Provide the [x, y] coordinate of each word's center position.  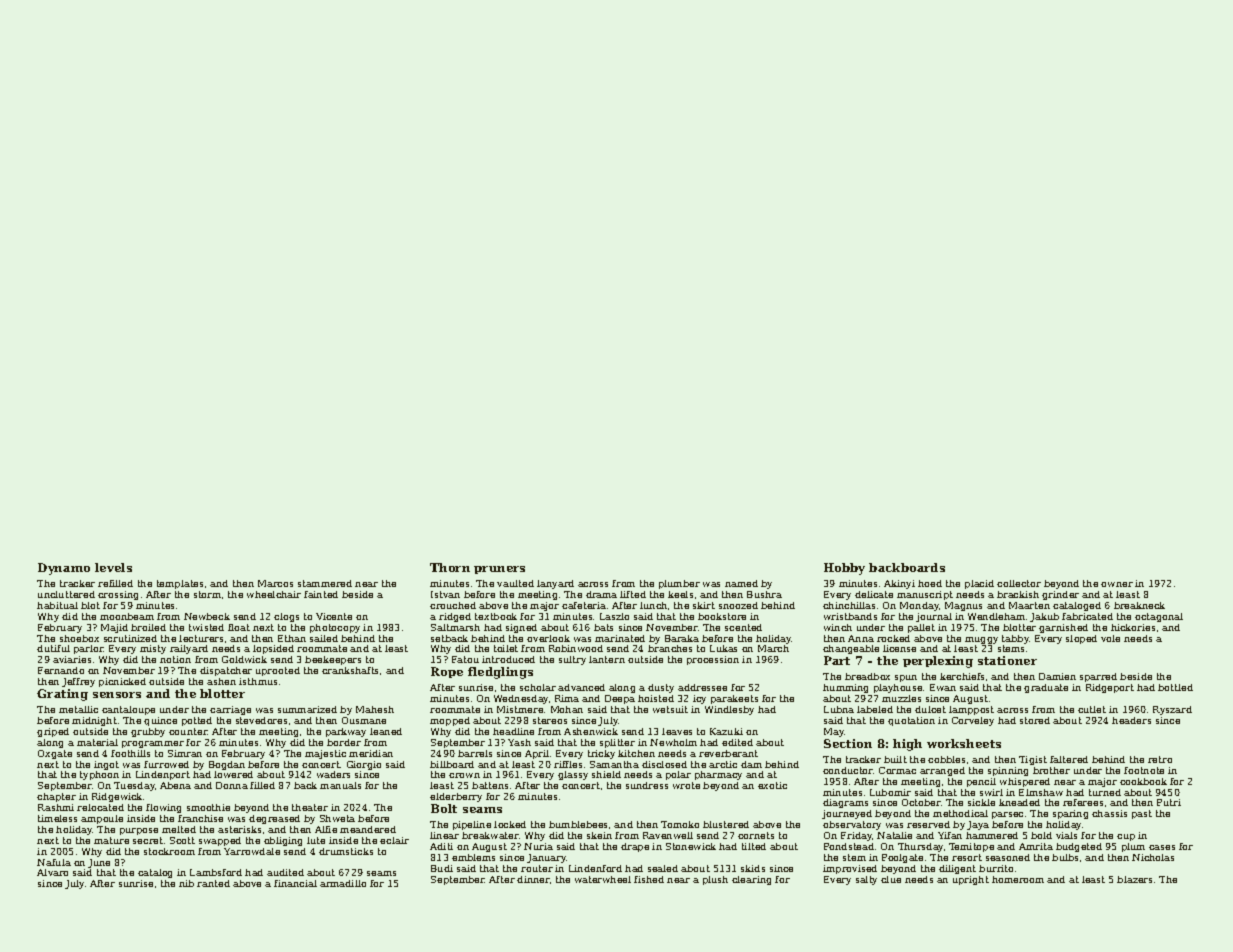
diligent [957, 869]
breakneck [1139, 605]
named [741, 583]
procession [713, 660]
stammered [325, 583]
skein [599, 835]
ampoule [102, 819]
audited [285, 872]
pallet [921, 628]
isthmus [258, 681]
